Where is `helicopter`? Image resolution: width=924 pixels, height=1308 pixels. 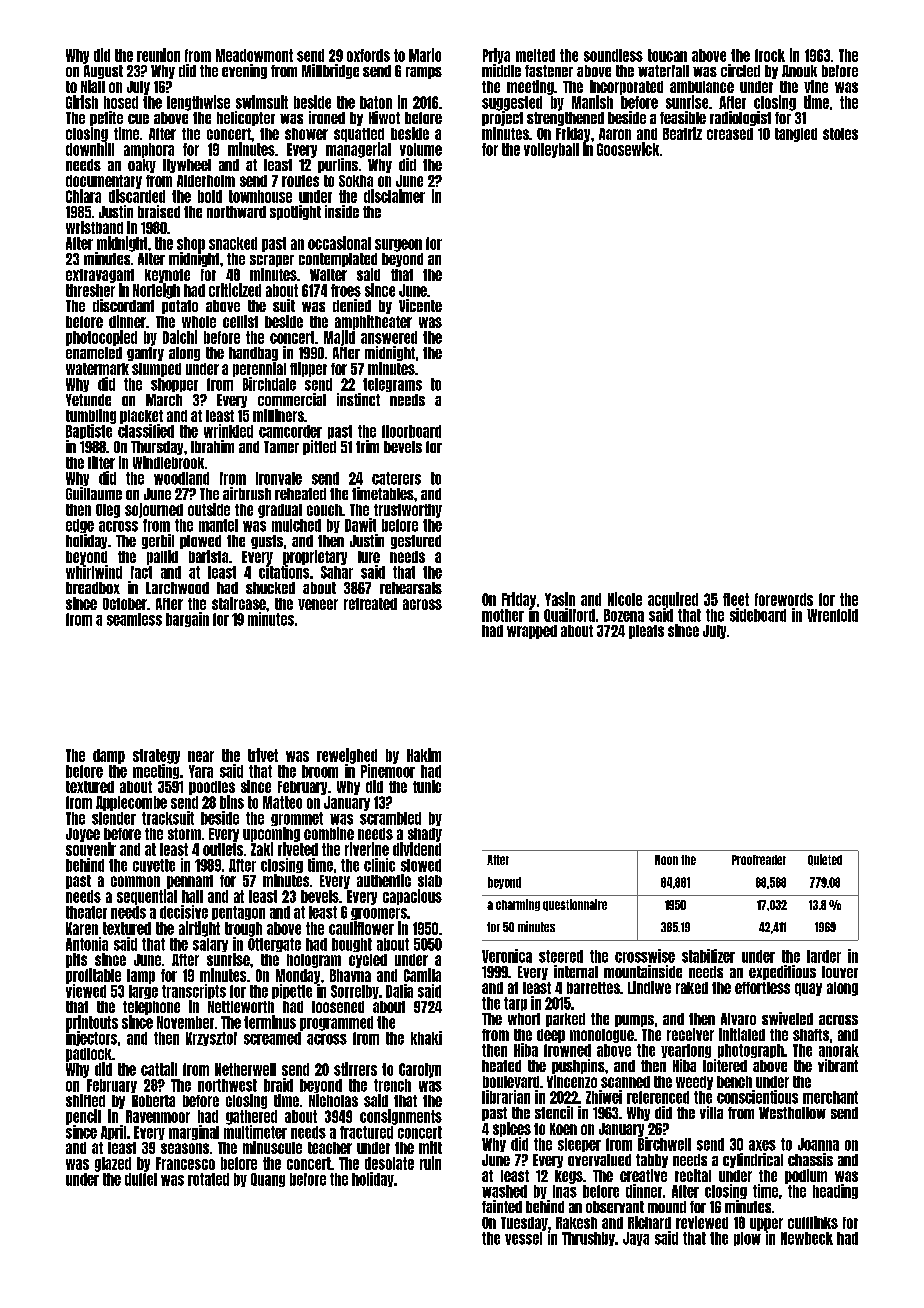
helicopter is located at coordinates (246, 118).
